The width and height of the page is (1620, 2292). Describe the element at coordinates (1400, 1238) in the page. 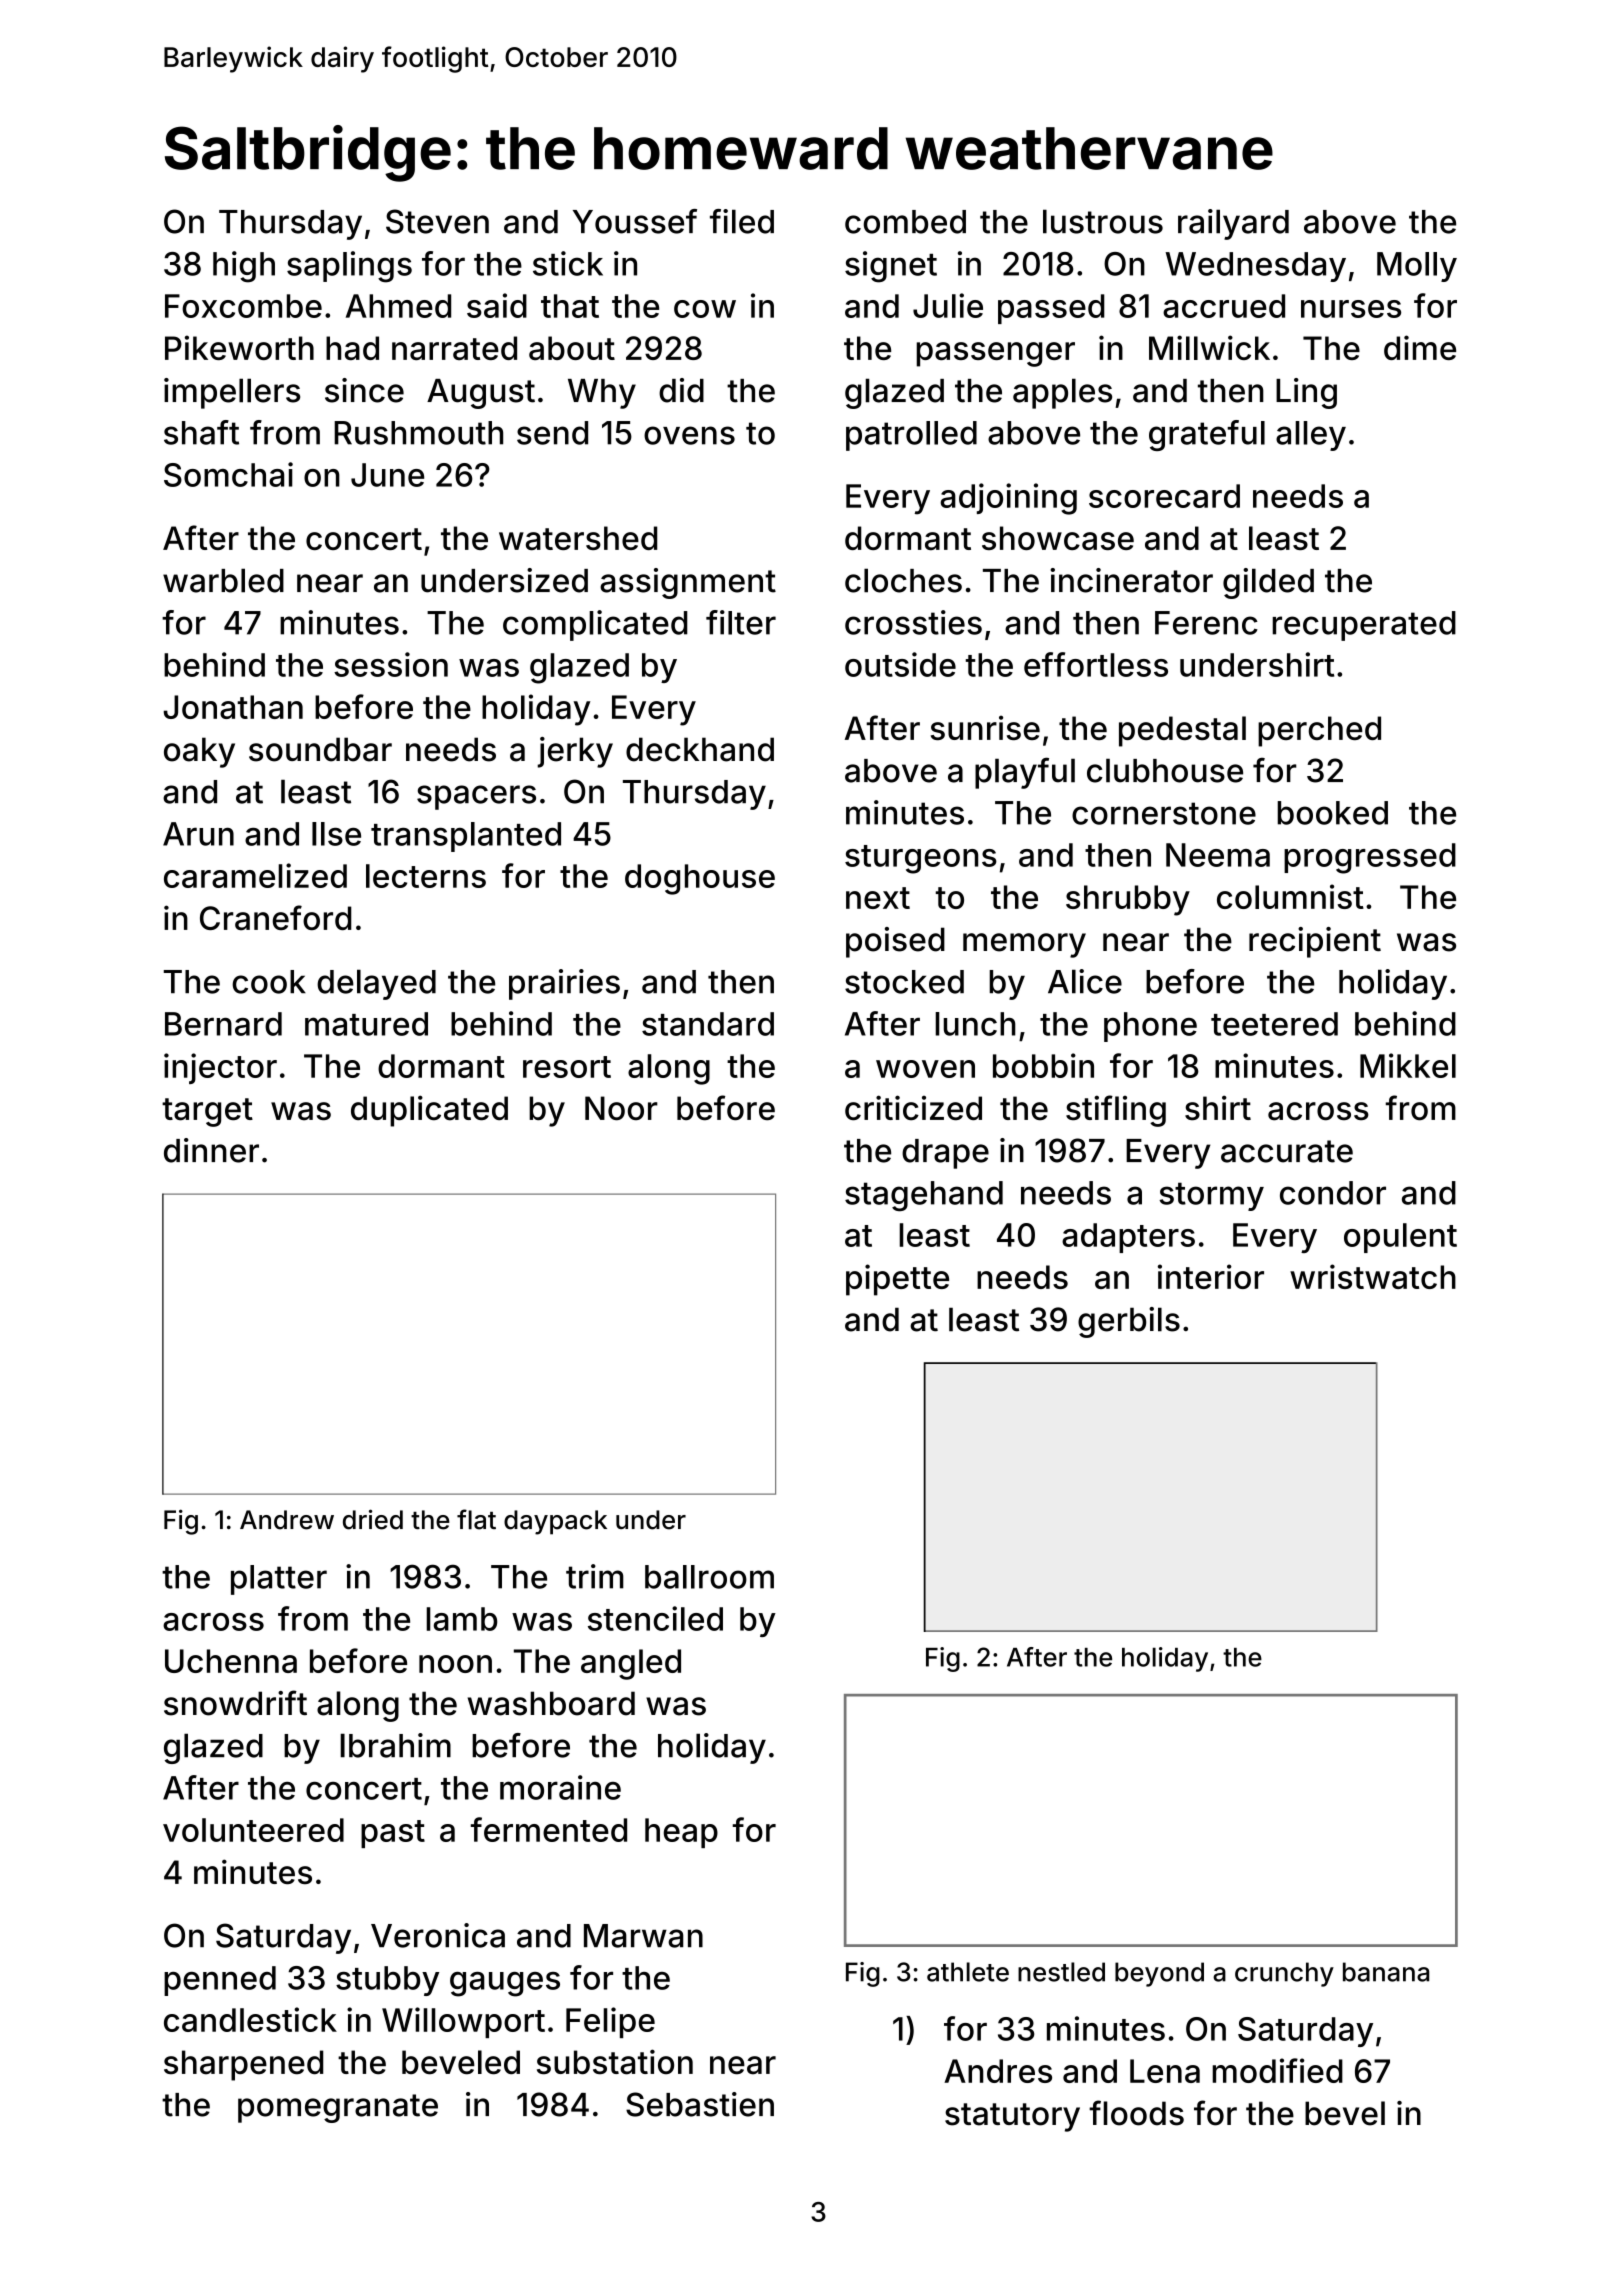

I see `opulent` at that location.
